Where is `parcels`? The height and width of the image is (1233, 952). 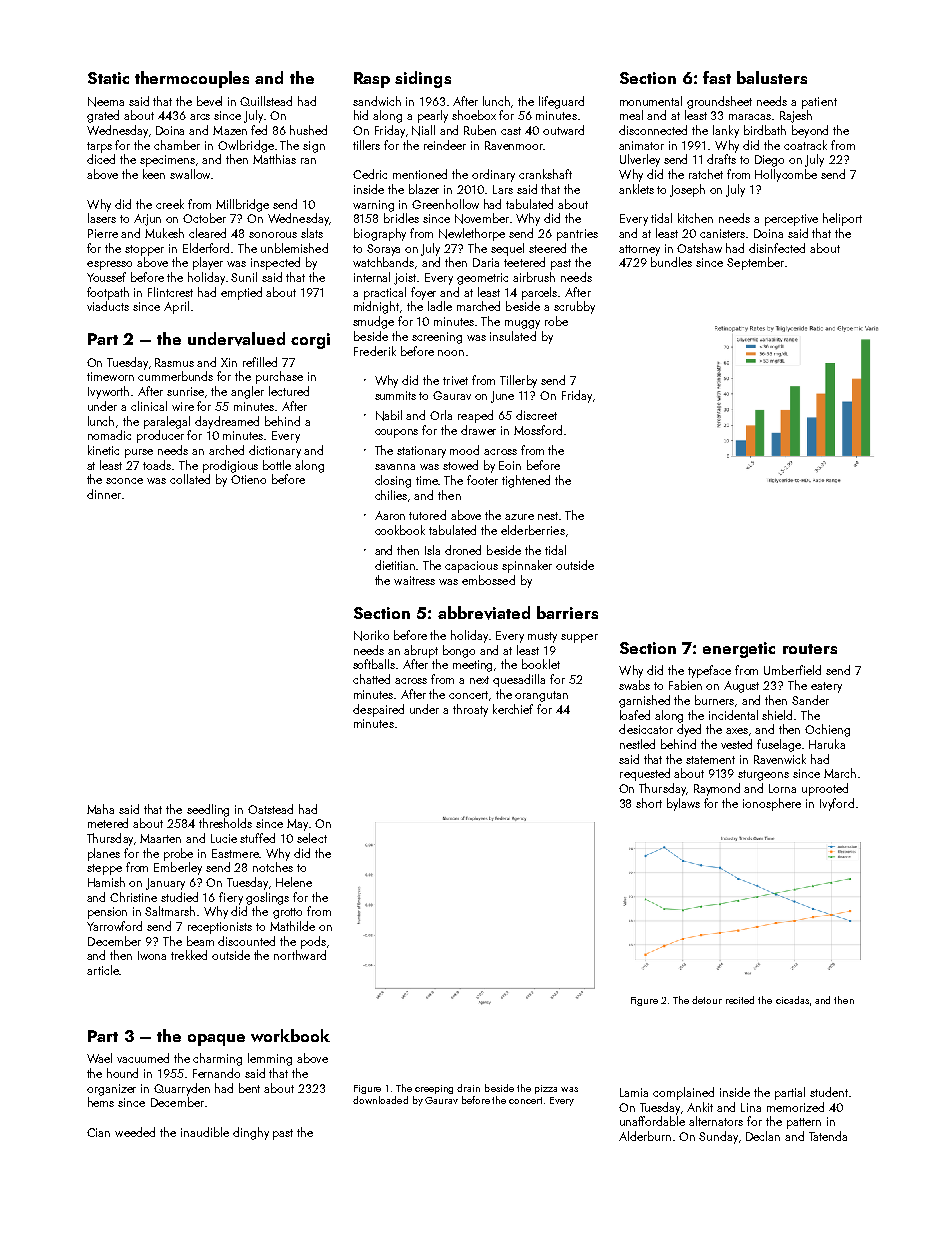
parcels is located at coordinates (539, 293).
